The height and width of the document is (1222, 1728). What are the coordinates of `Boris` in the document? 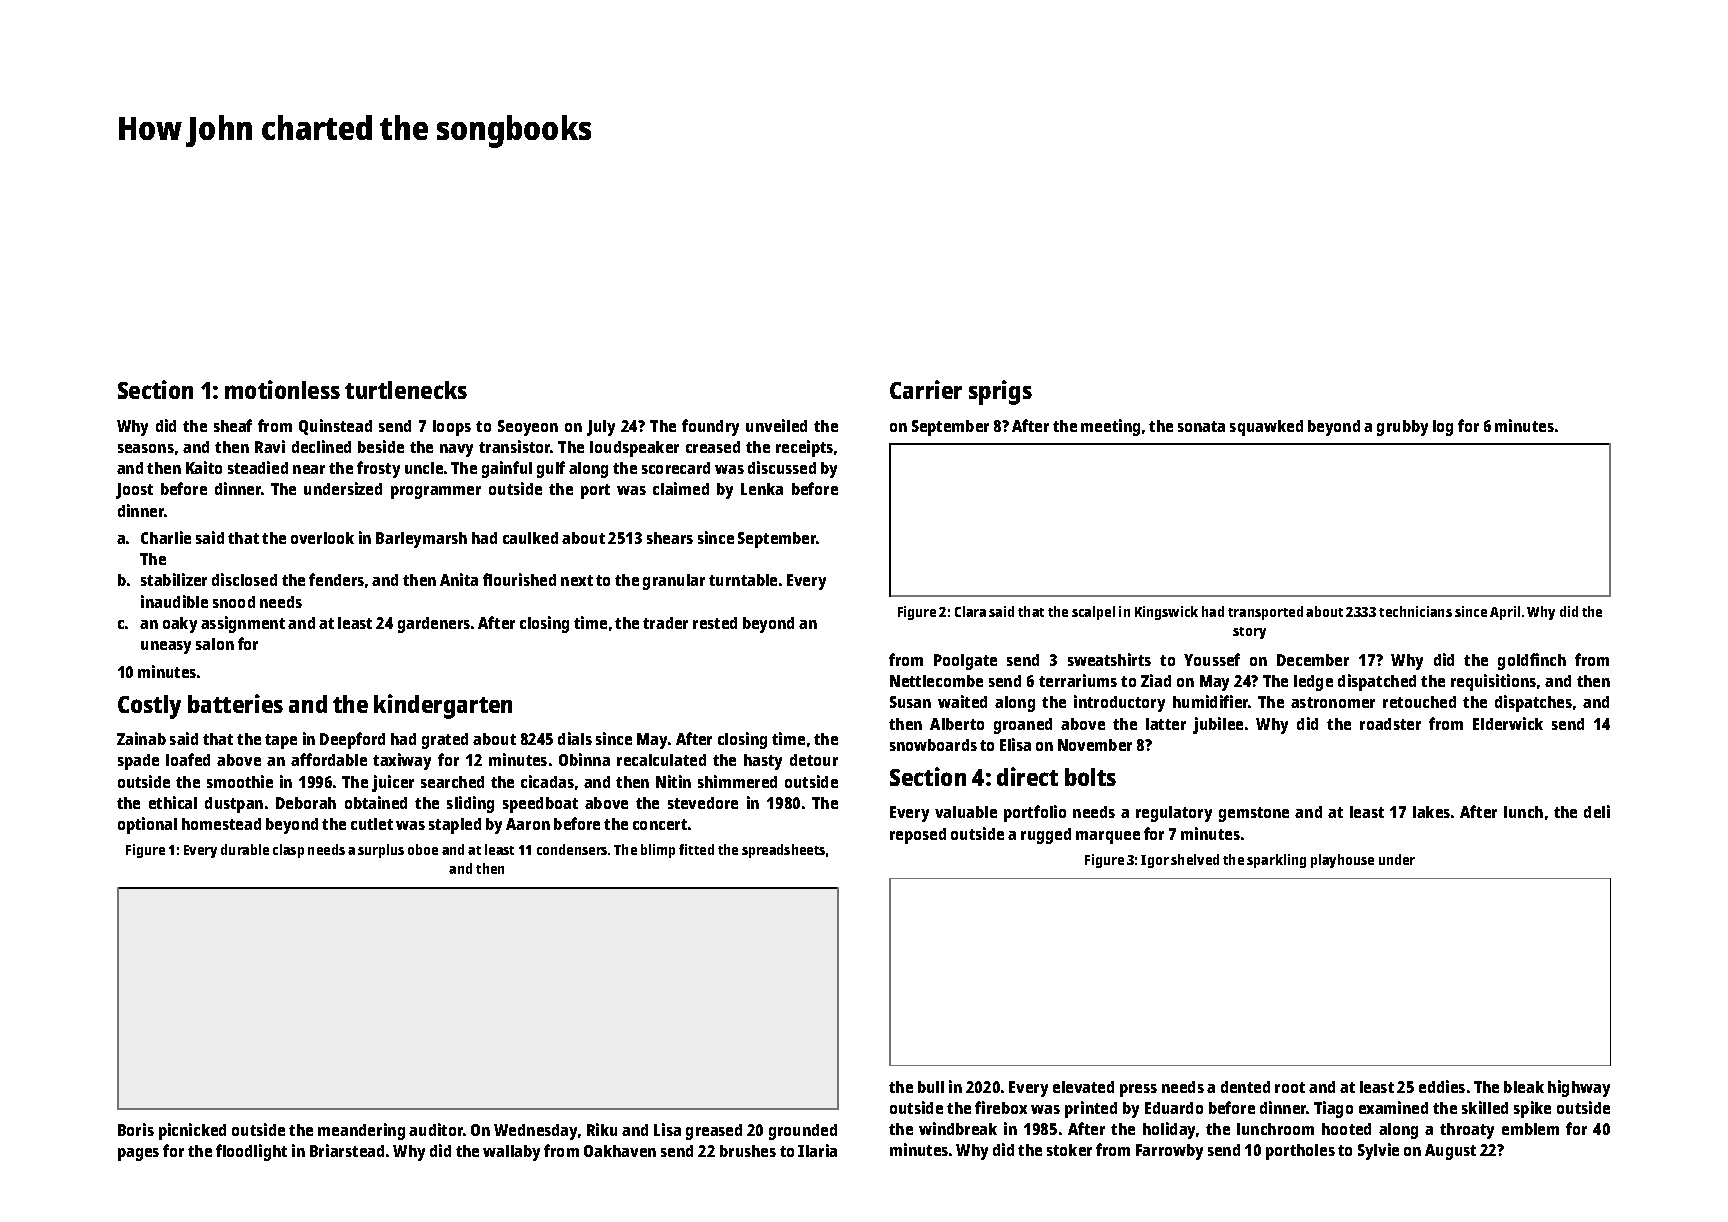 It's located at (136, 1129).
